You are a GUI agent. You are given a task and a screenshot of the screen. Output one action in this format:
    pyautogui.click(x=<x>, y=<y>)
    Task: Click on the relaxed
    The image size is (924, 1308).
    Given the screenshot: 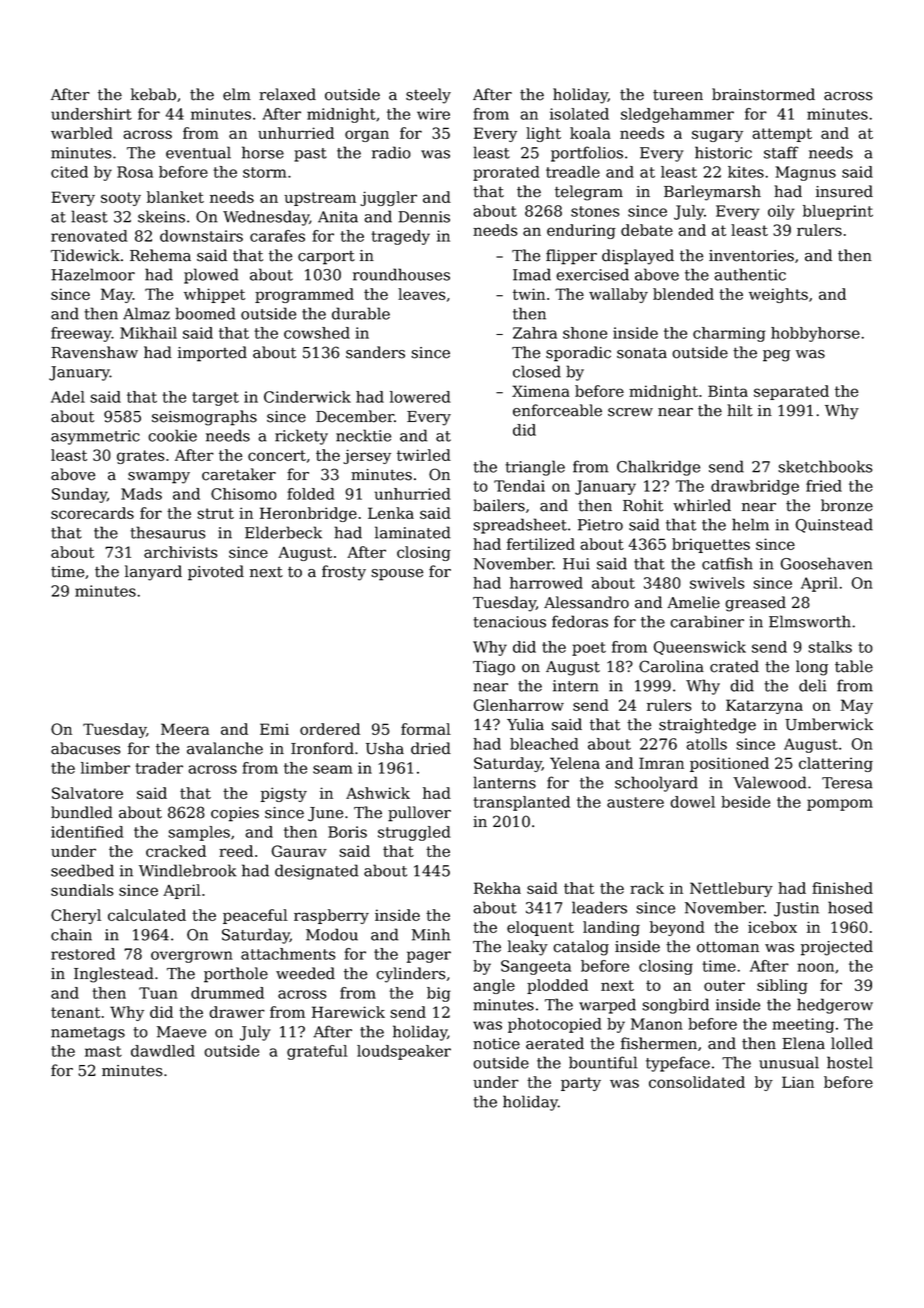 What is the action you would take?
    pyautogui.click(x=287, y=94)
